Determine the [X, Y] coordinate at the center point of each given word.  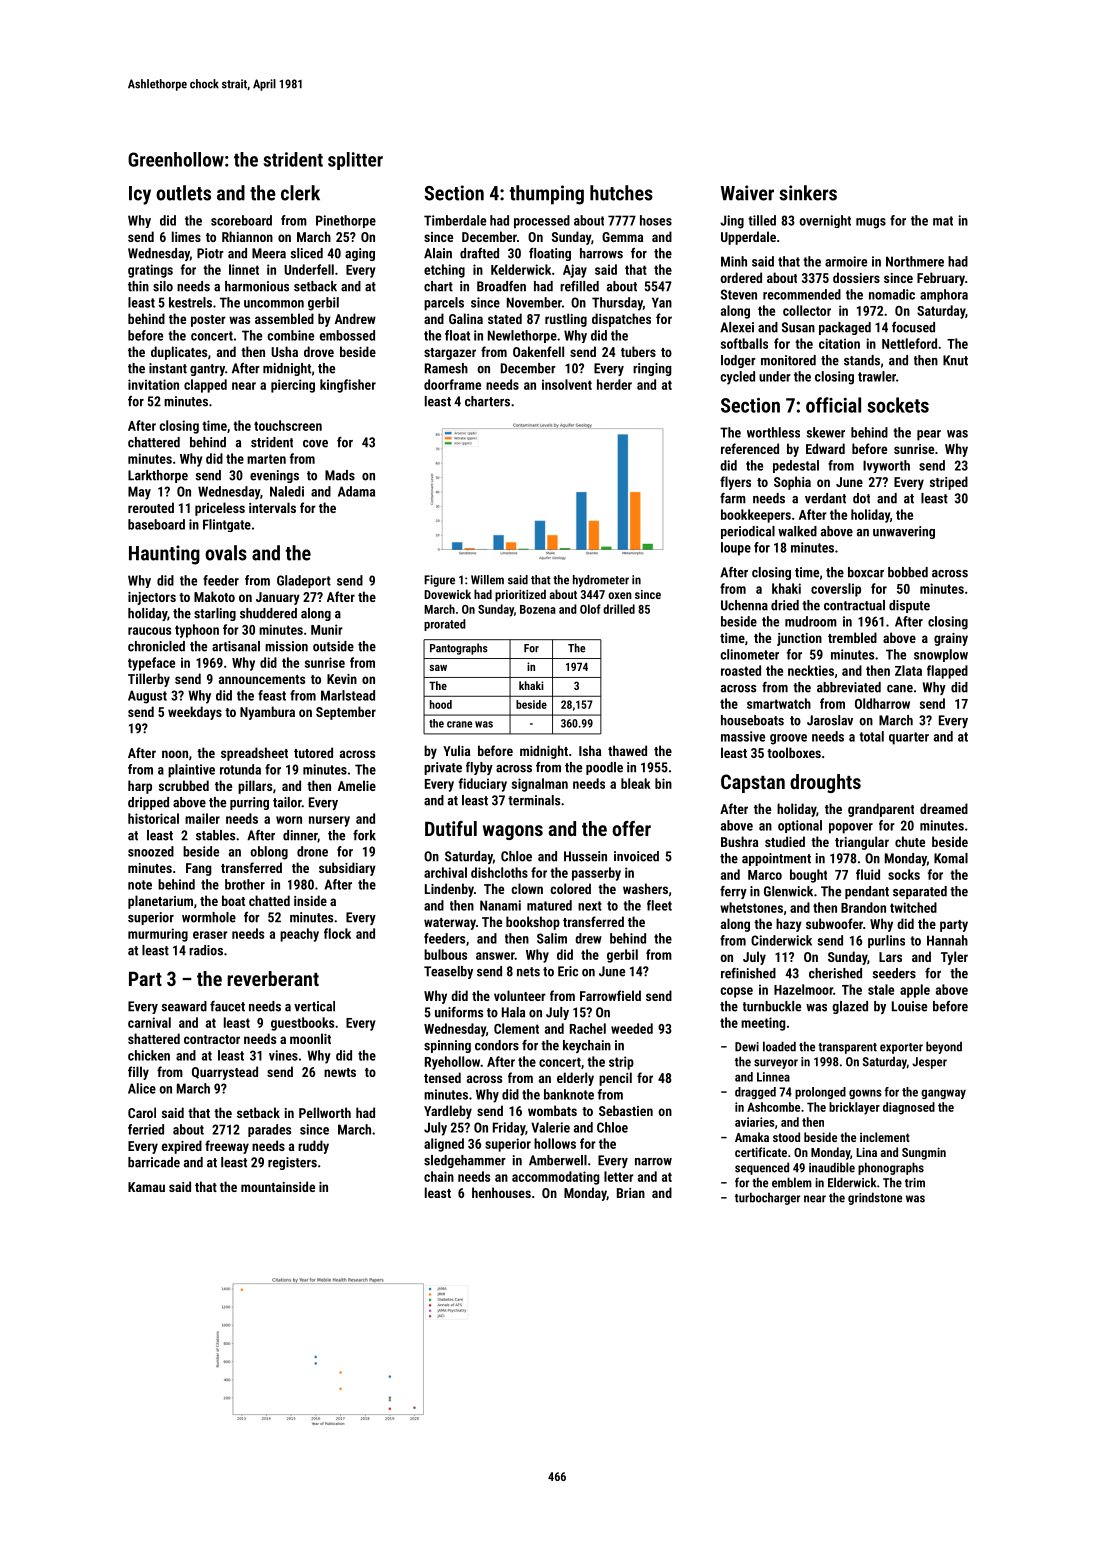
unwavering [904, 532]
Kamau [146, 1187]
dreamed [944, 808]
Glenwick [788, 891]
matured [549, 905]
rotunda [240, 769]
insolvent [567, 384]
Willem [487, 580]
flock [337, 933]
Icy [140, 195]
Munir [327, 629]
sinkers [808, 193]
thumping [546, 195]
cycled [737, 378]
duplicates [179, 353]
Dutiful [451, 828]
